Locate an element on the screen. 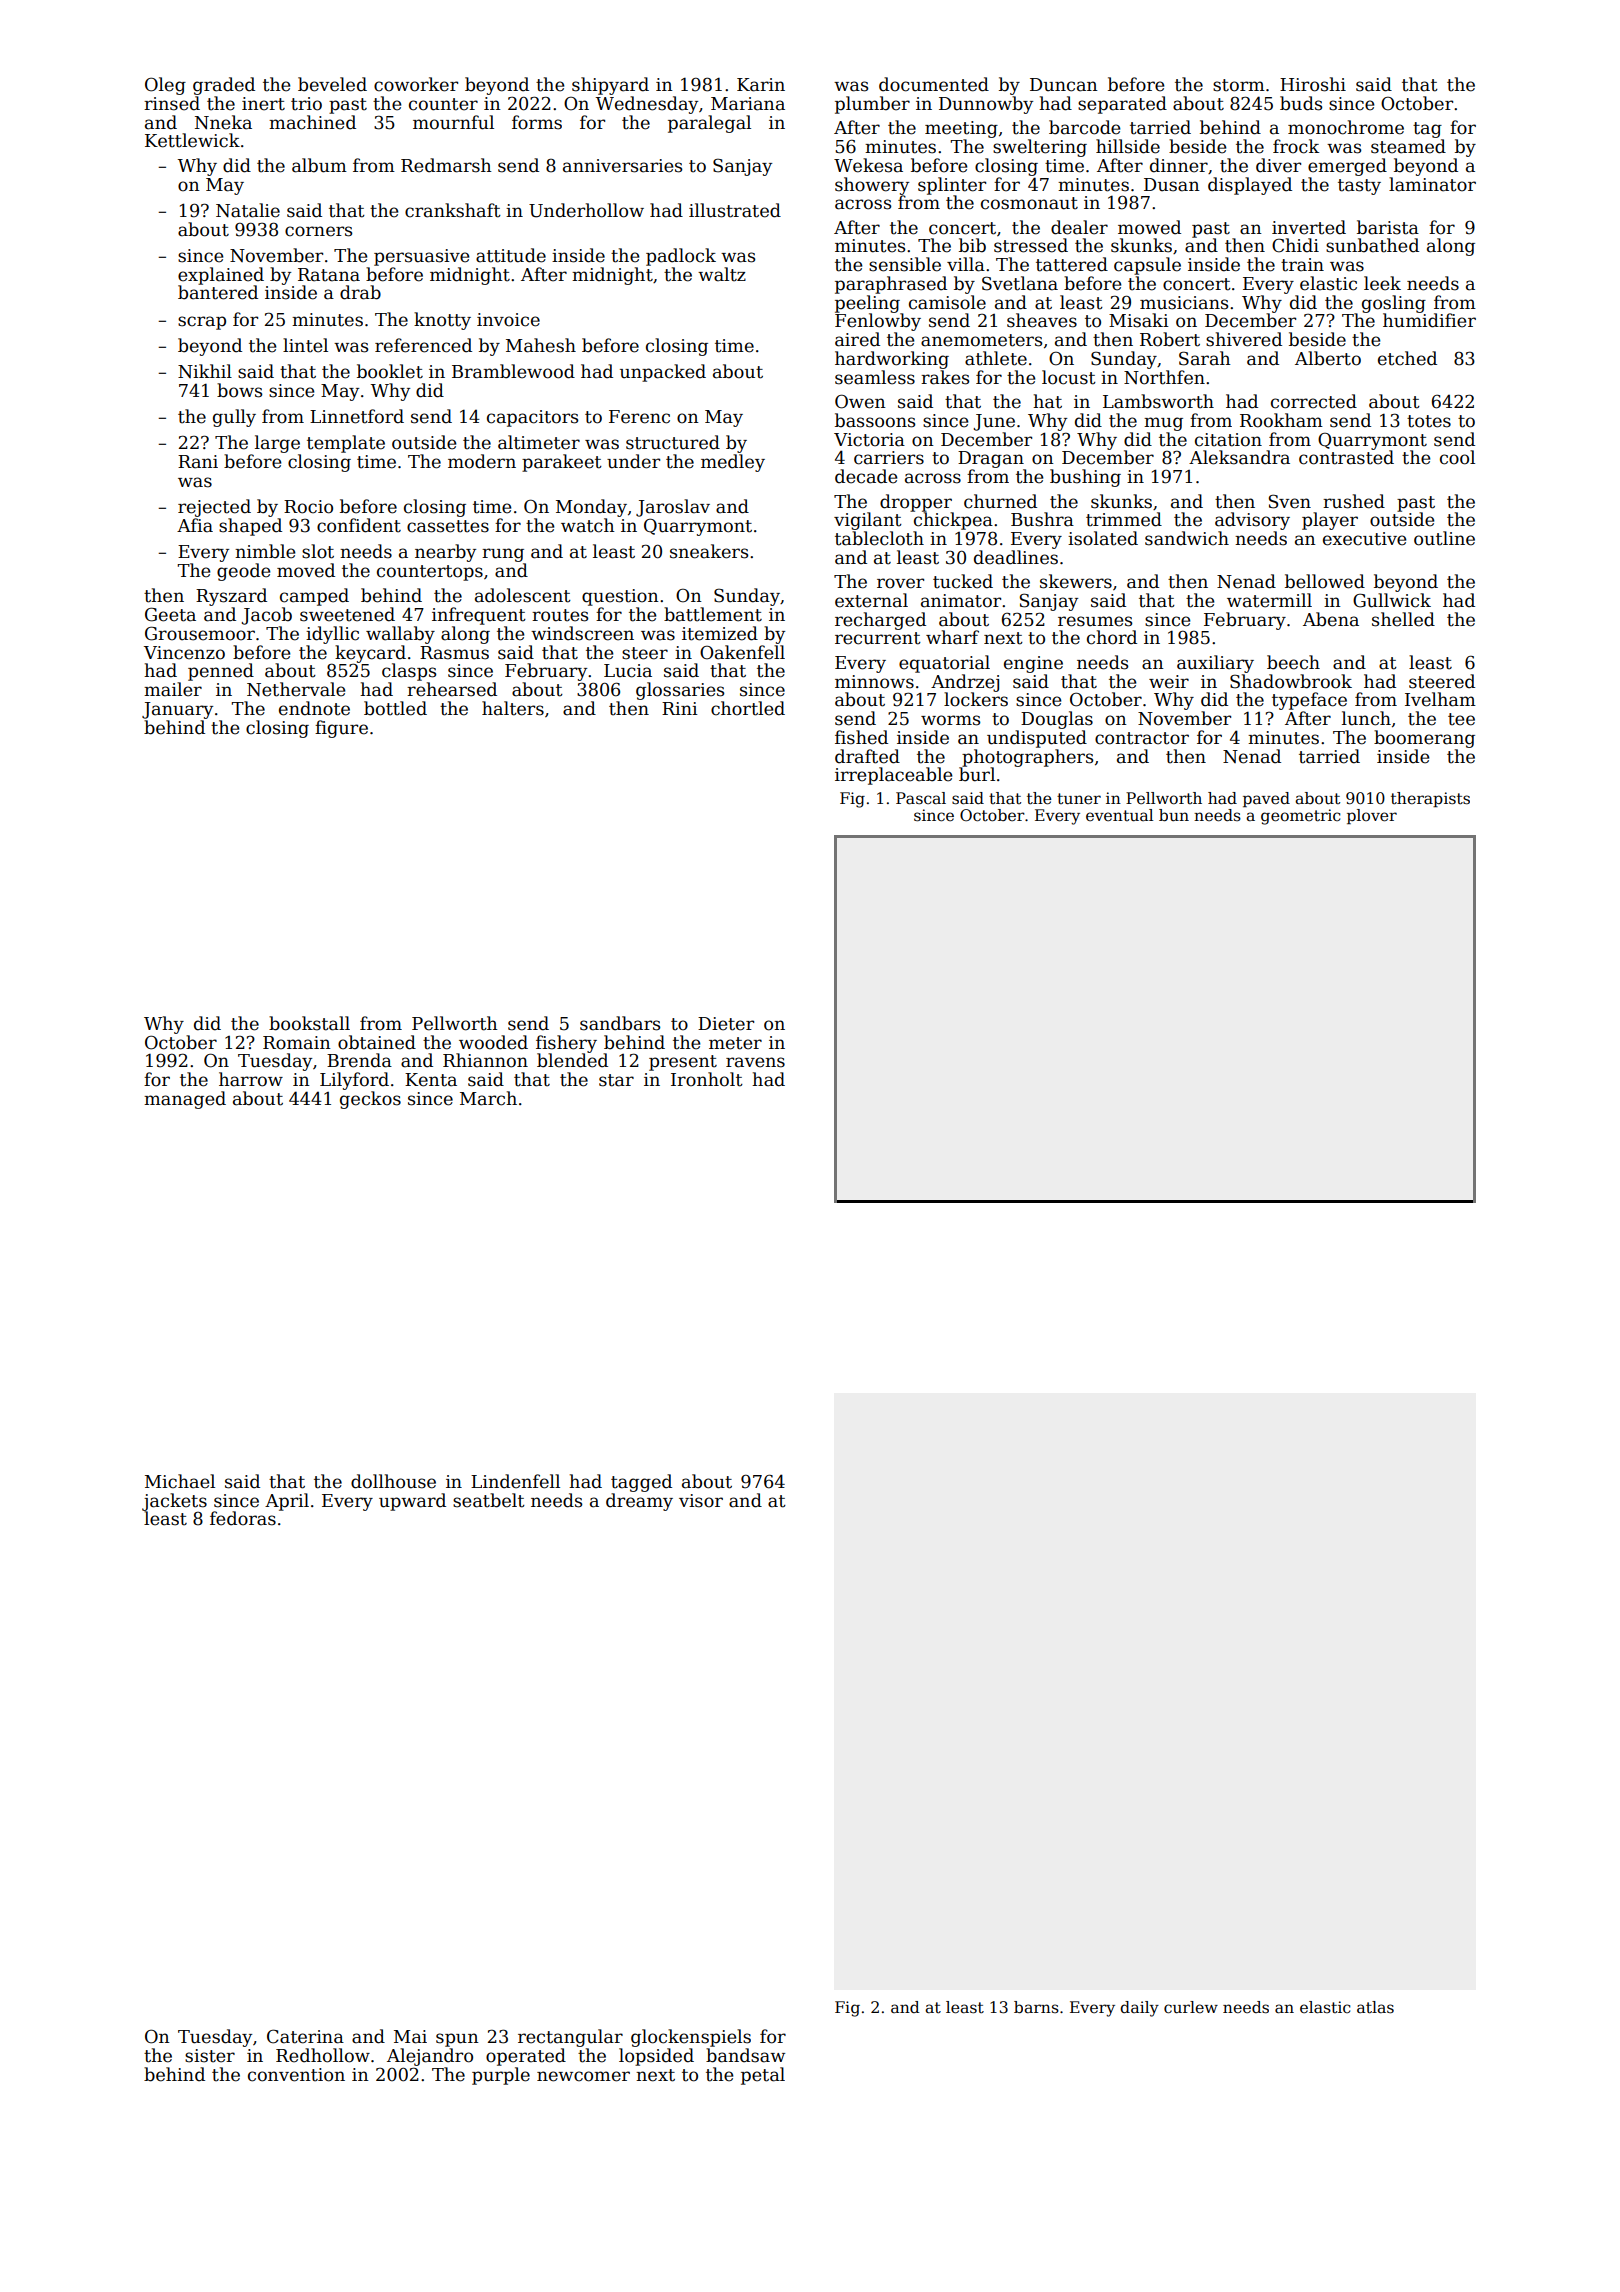 This screenshot has height=2292, width=1620. Duncan is located at coordinates (1064, 85).
